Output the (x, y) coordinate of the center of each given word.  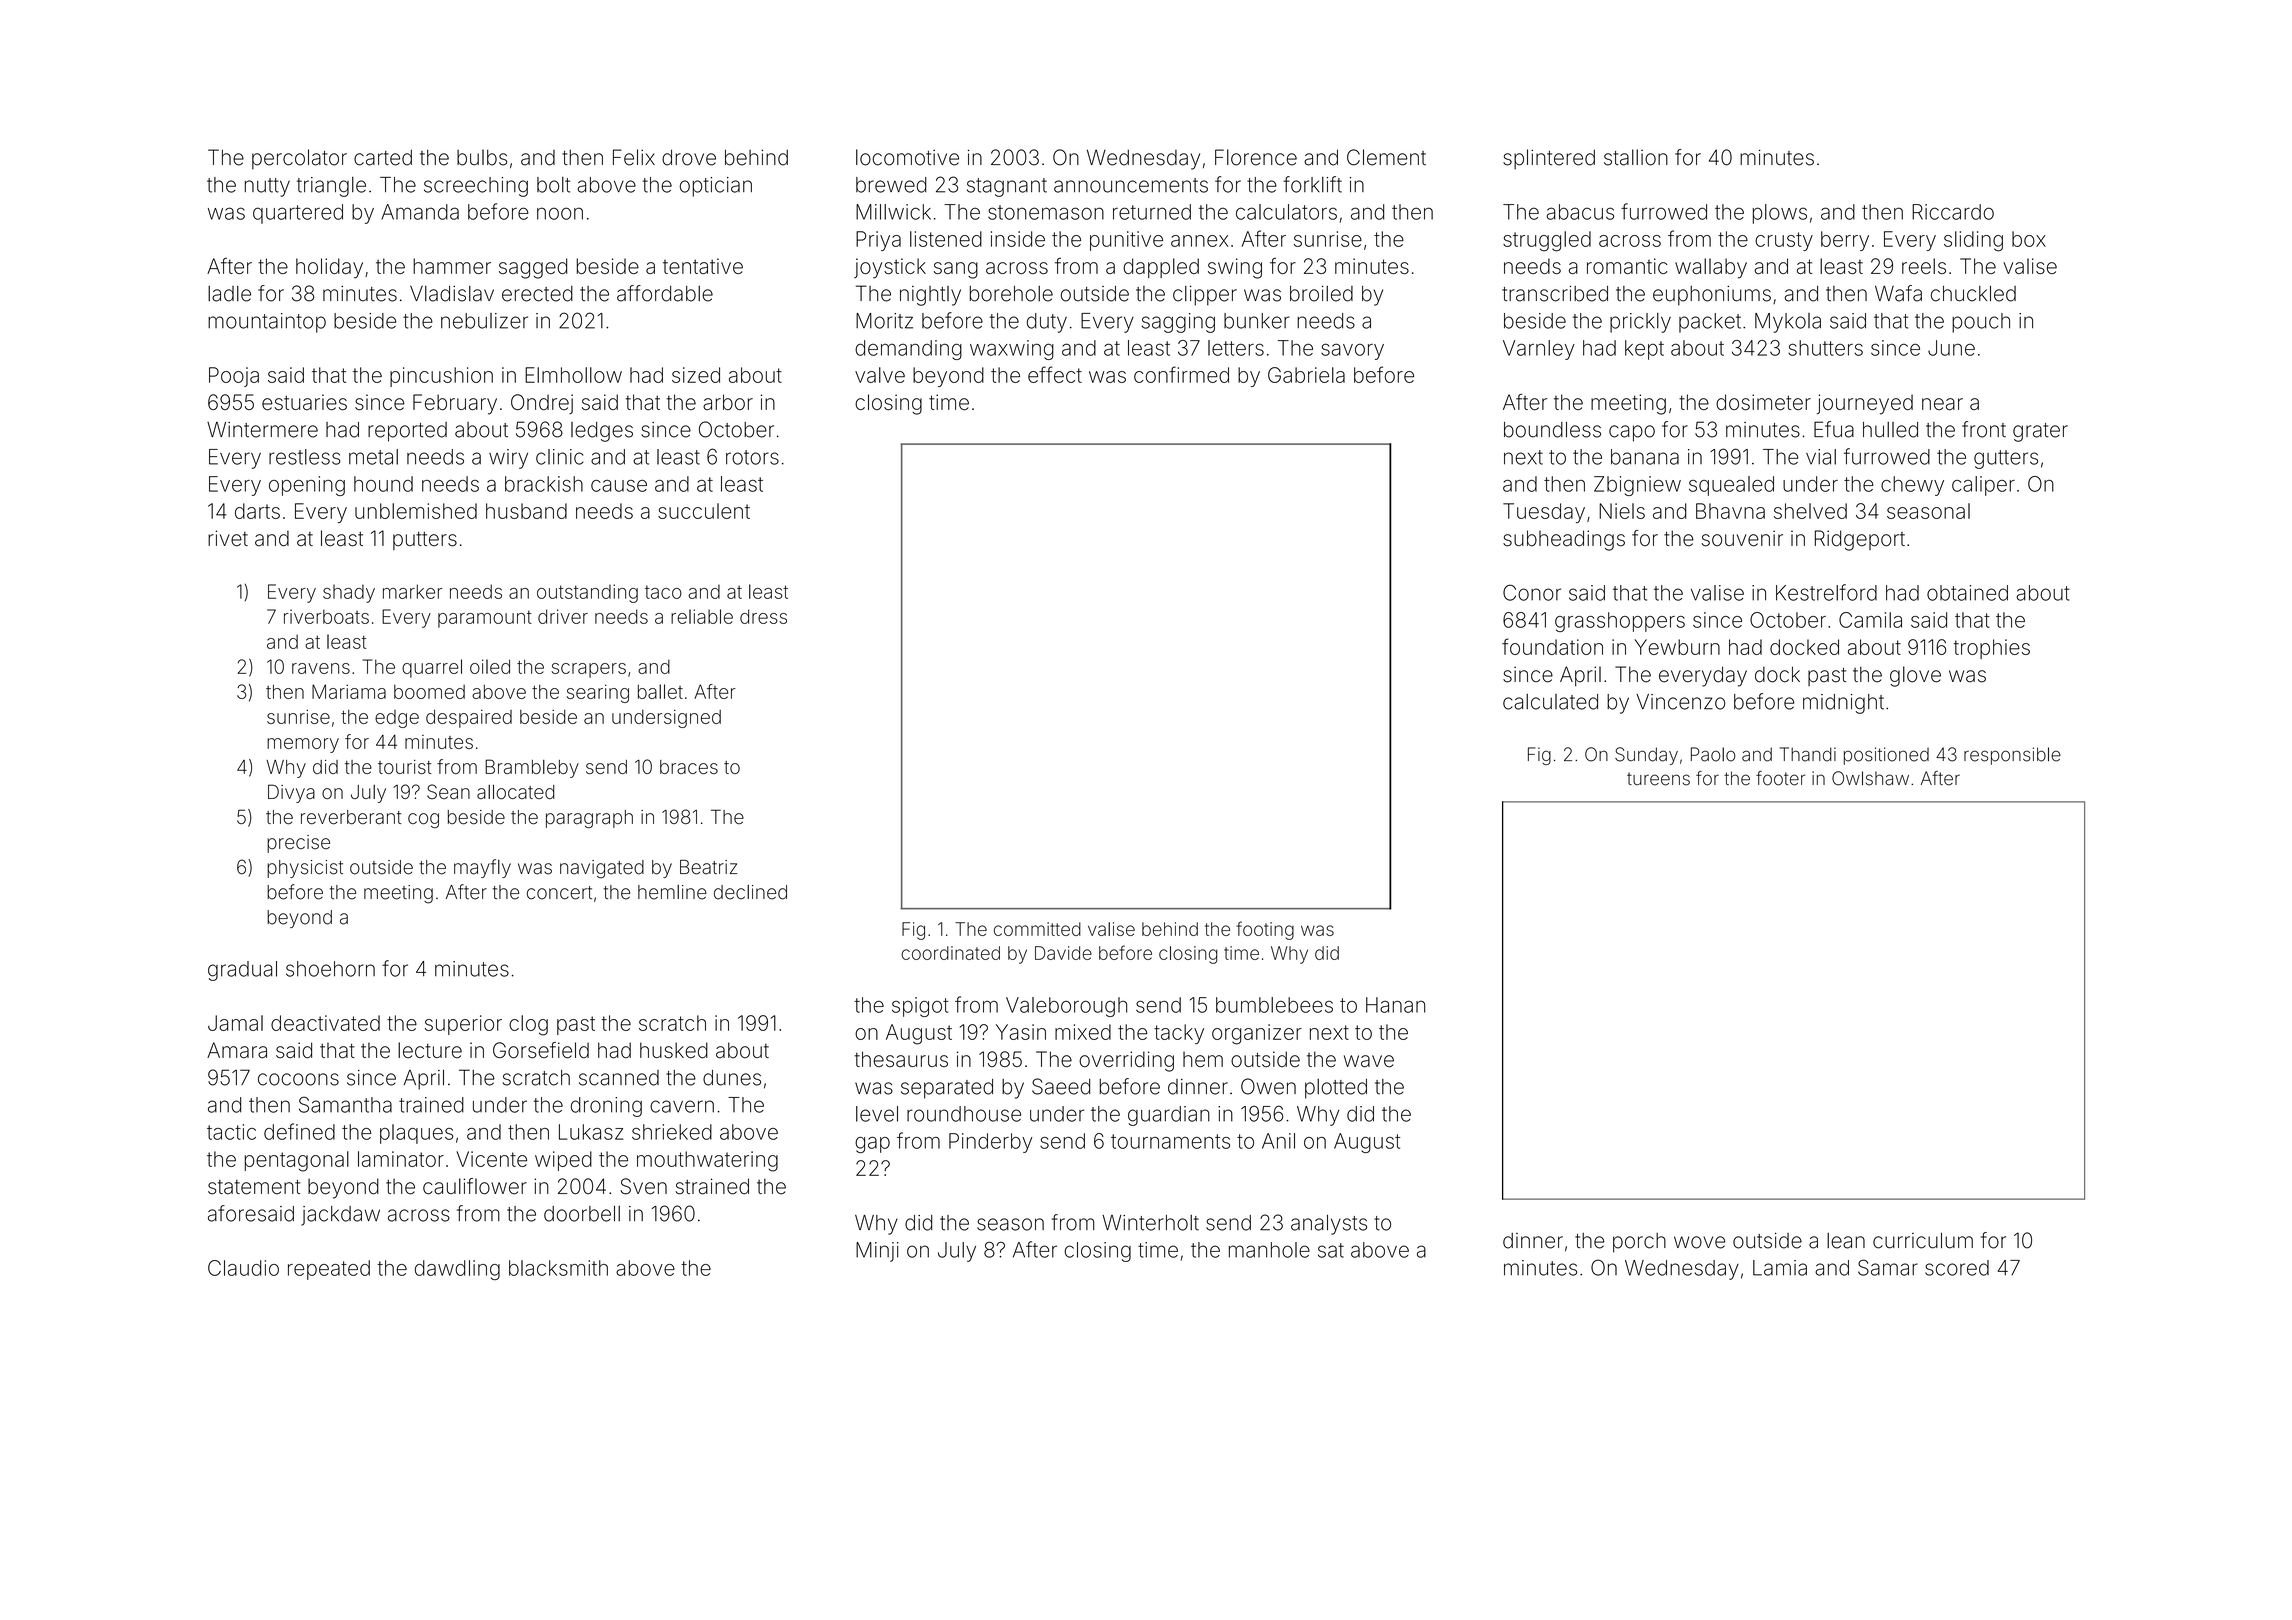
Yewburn (1677, 647)
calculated (1550, 702)
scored (1957, 1268)
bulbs (482, 157)
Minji (877, 1252)
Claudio (243, 1268)
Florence (1256, 157)
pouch (1981, 323)
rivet (228, 538)
